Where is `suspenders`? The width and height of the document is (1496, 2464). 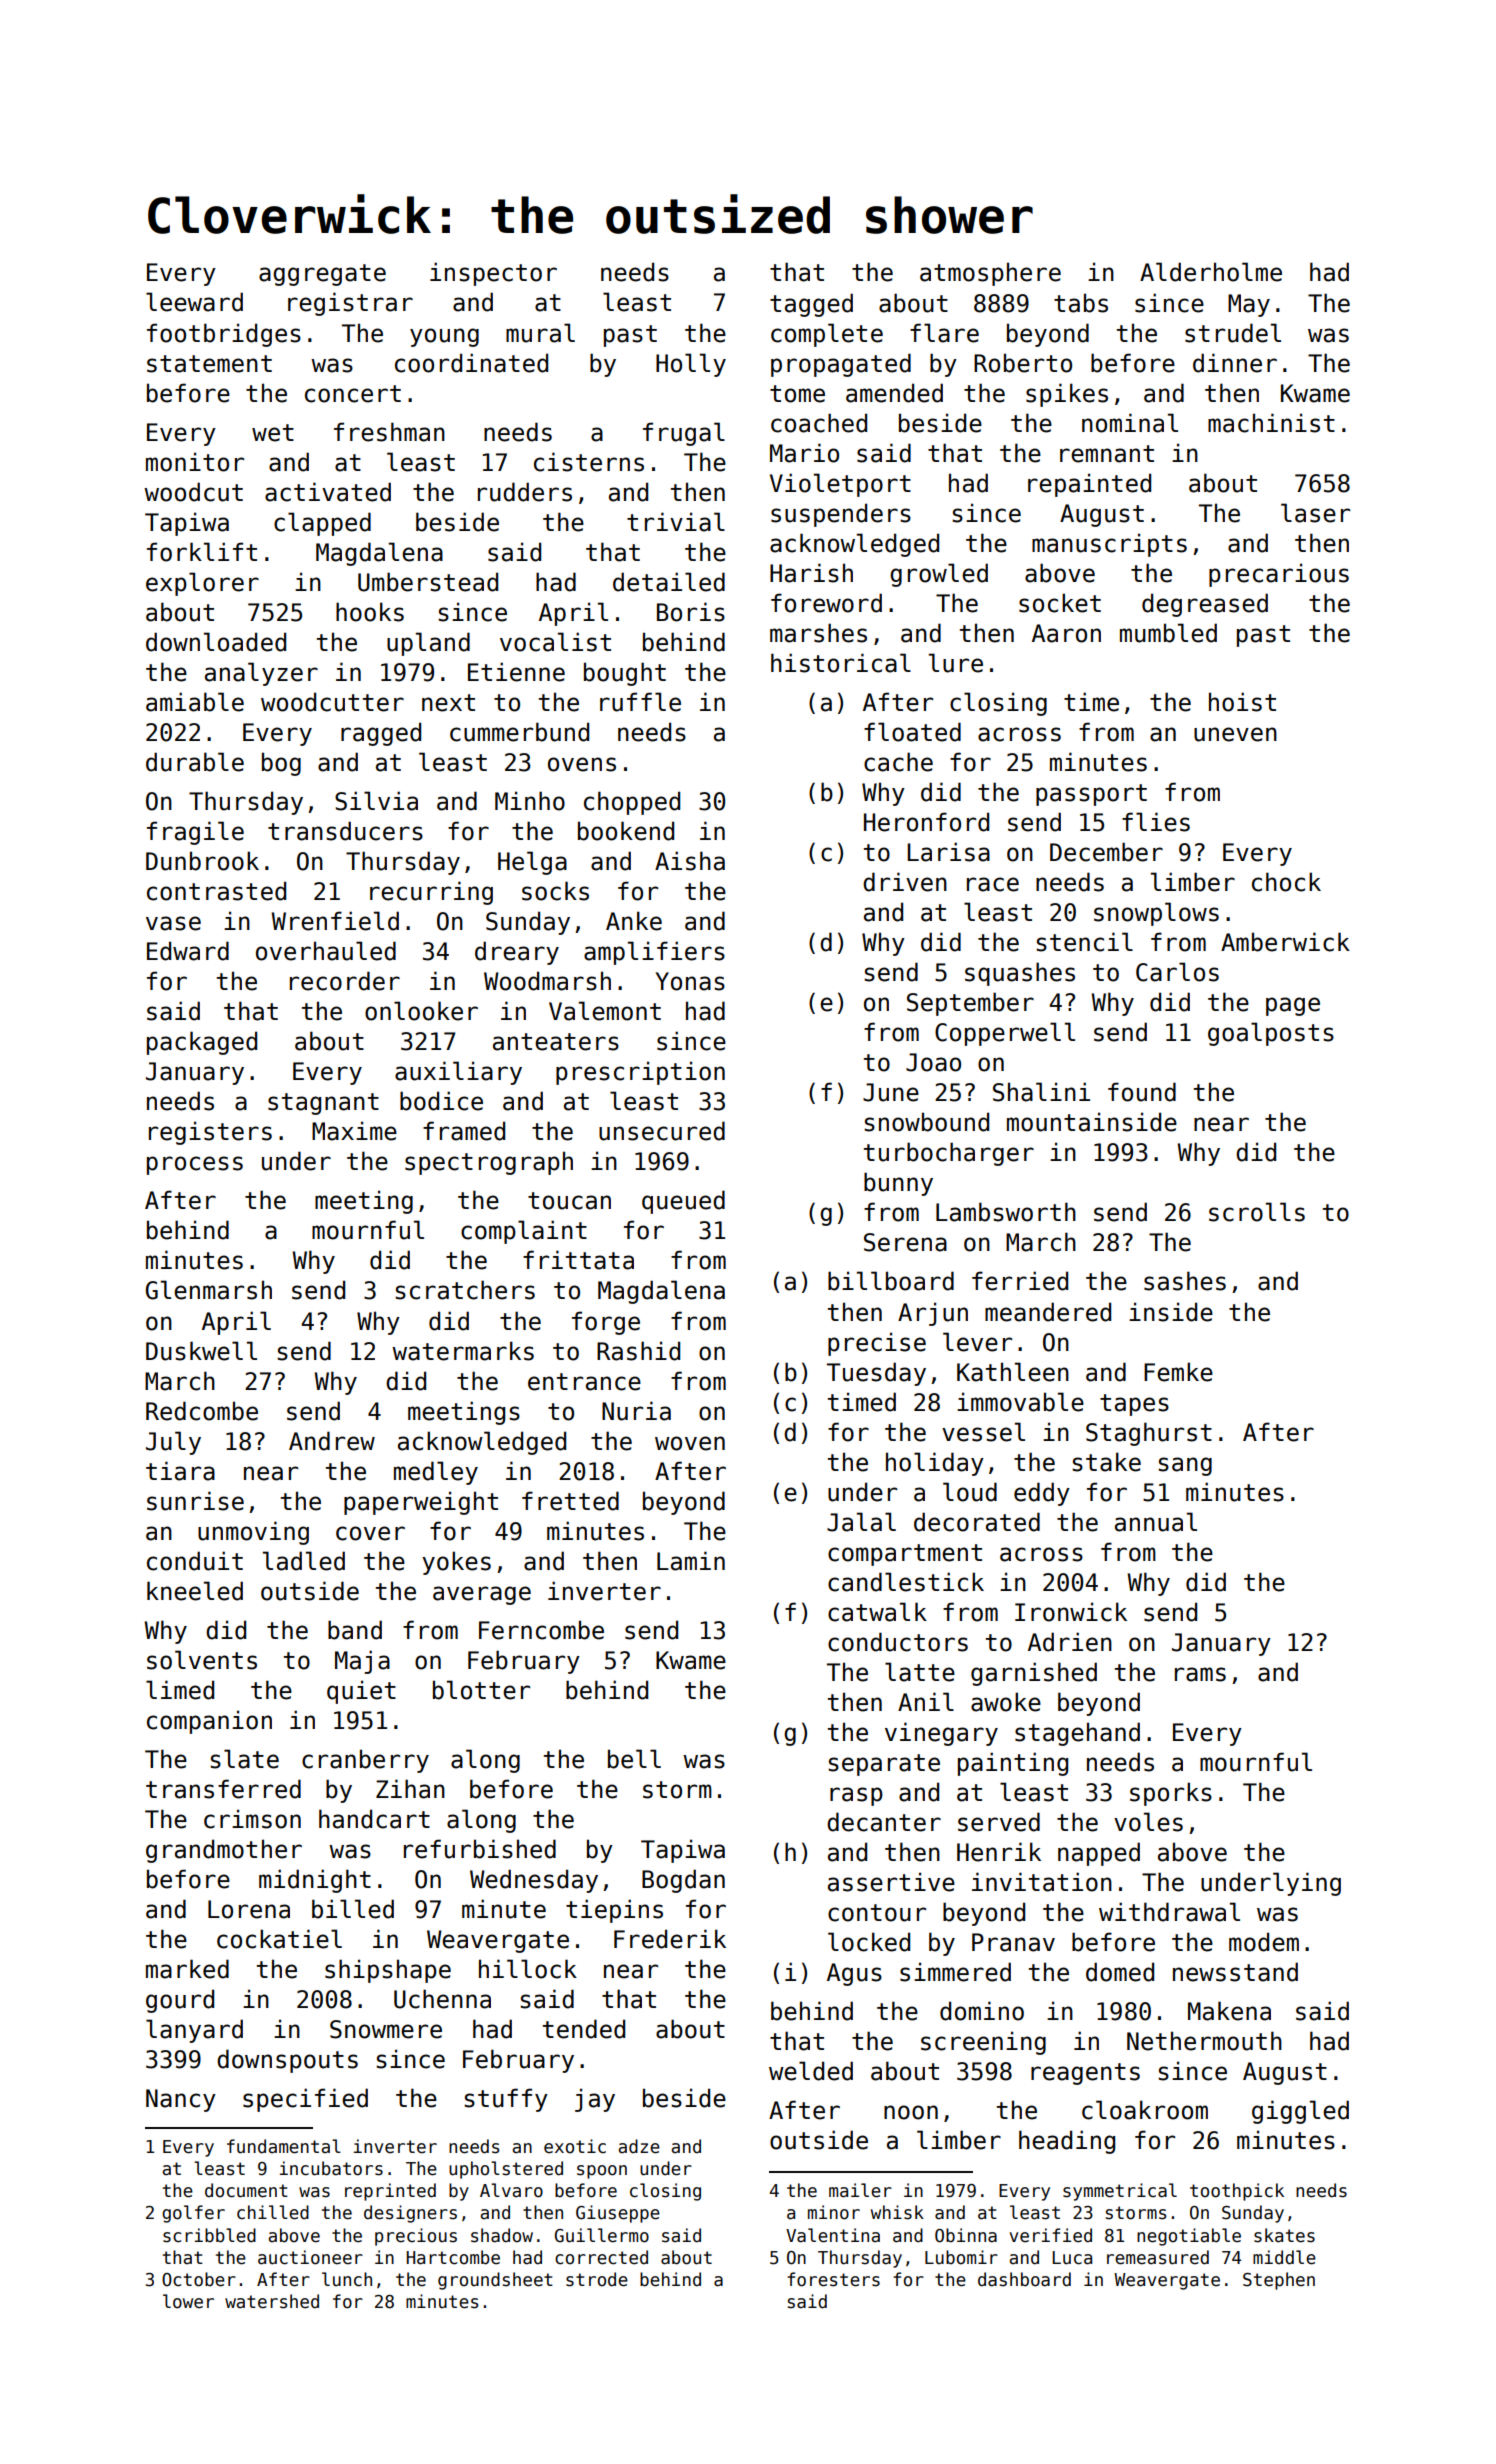 suspenders is located at coordinates (841, 515).
